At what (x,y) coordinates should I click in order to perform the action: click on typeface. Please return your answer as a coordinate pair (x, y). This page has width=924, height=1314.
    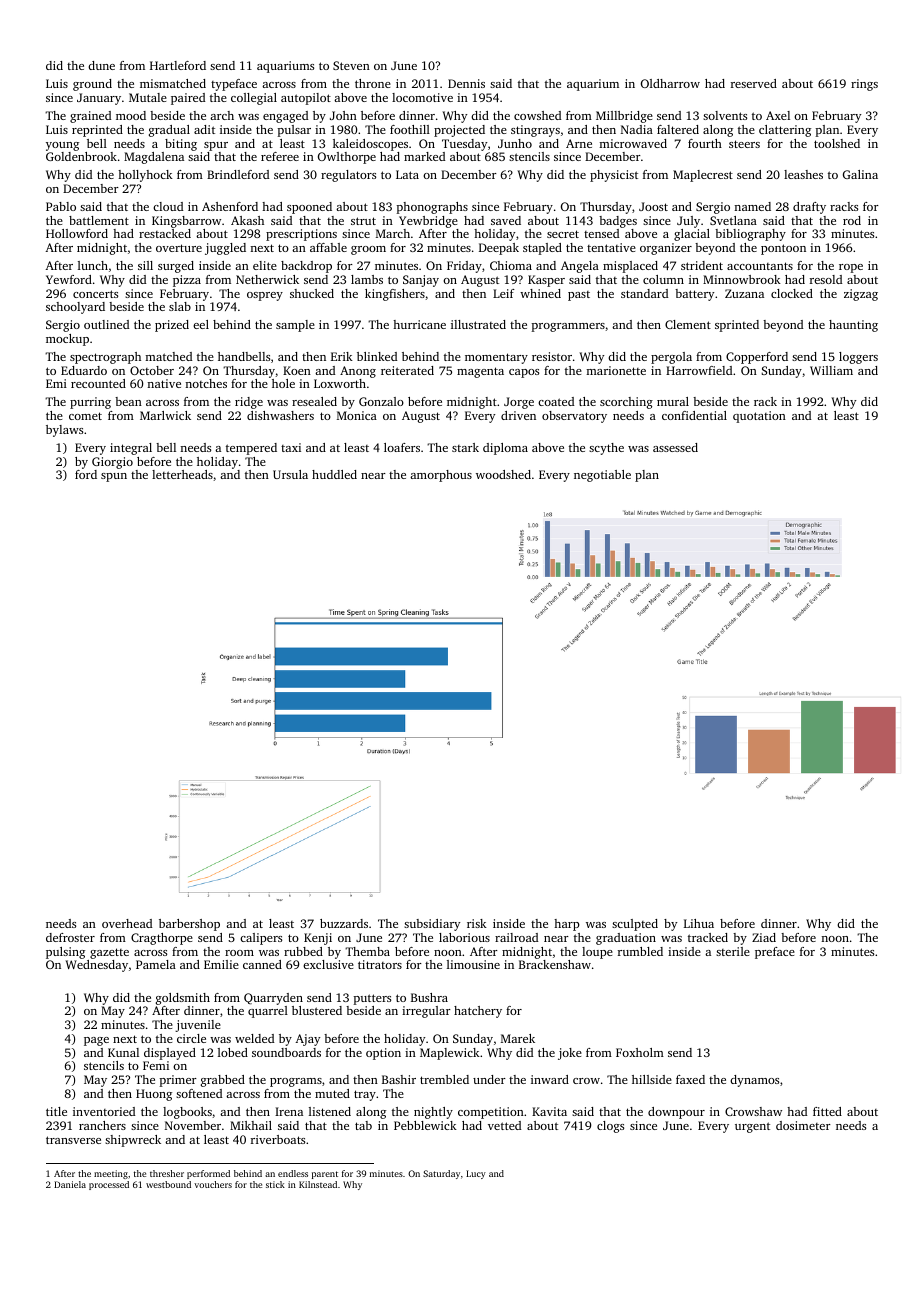
    Looking at the image, I should click on (234, 85).
